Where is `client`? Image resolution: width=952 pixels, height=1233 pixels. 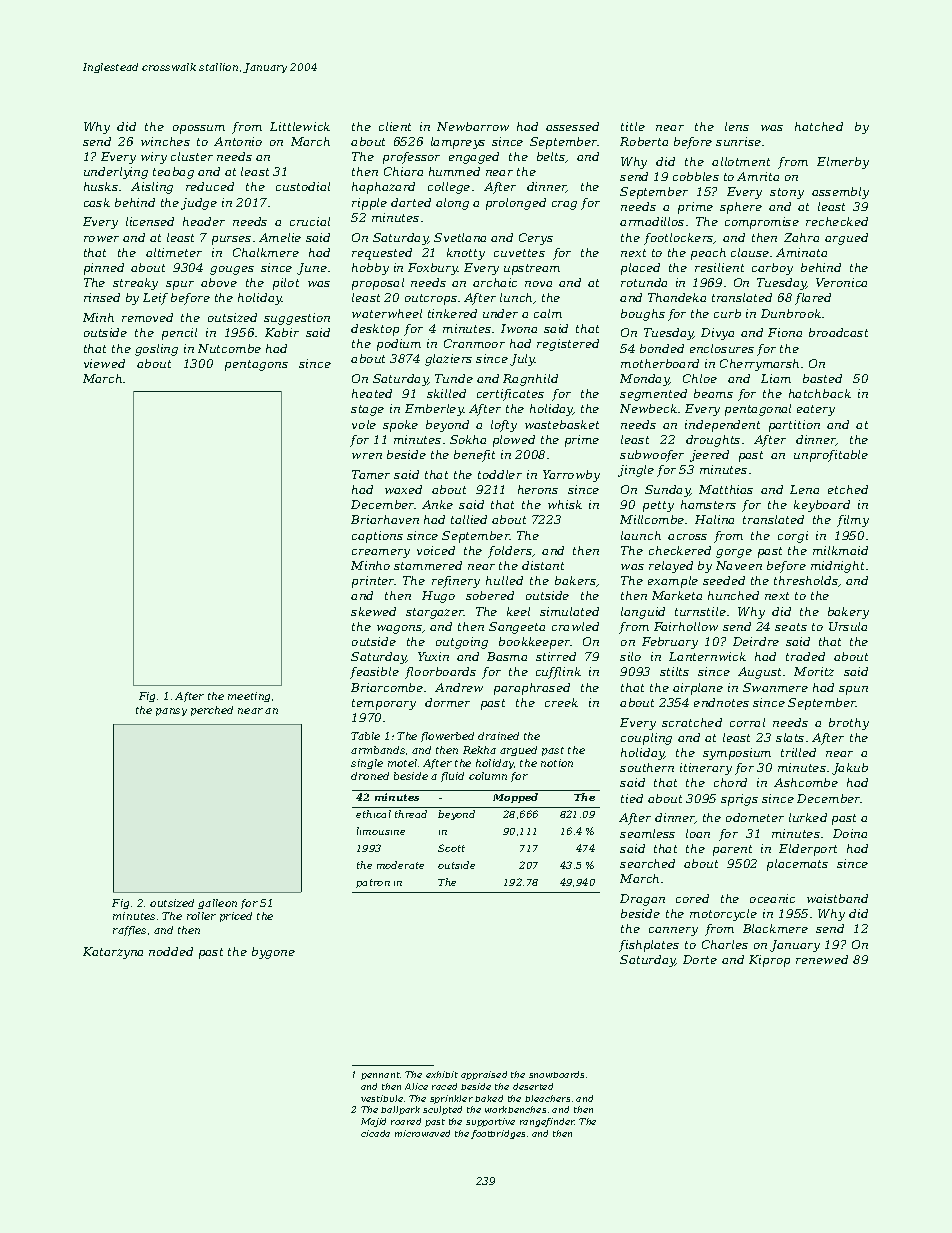
client is located at coordinates (395, 126).
